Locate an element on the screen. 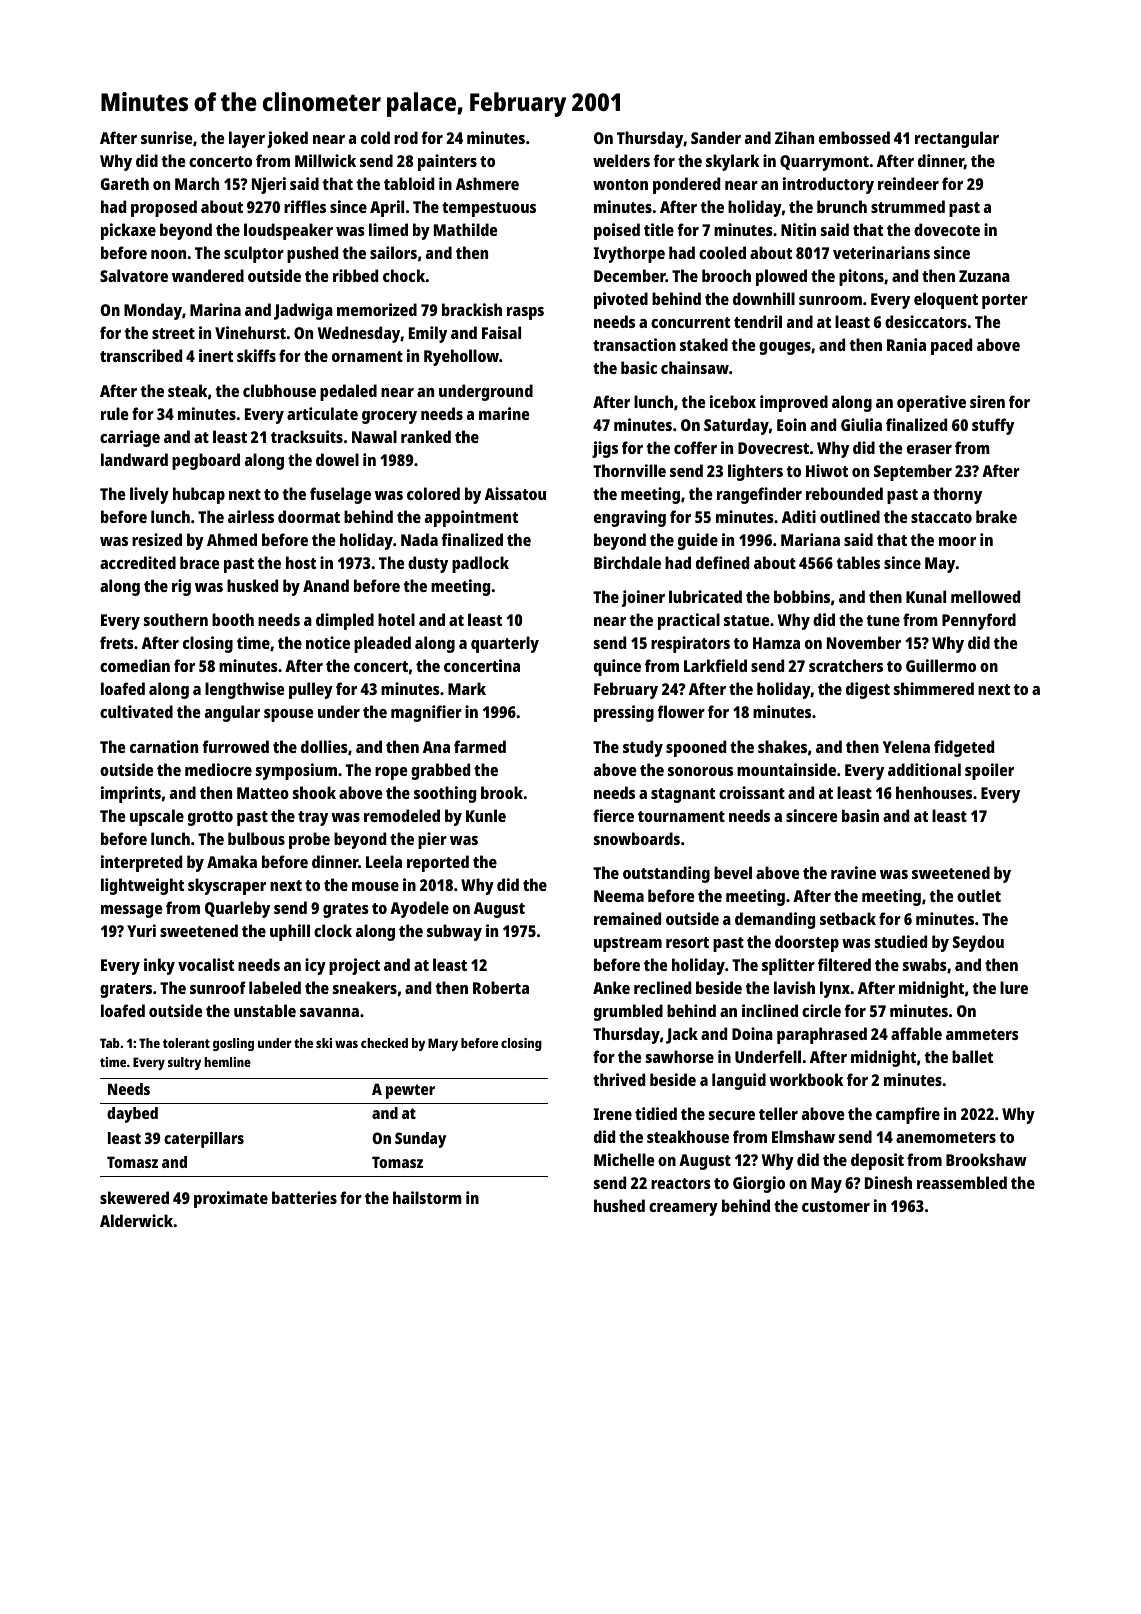 Image resolution: width=1141 pixels, height=1614 pixels. scratchers is located at coordinates (846, 665).
